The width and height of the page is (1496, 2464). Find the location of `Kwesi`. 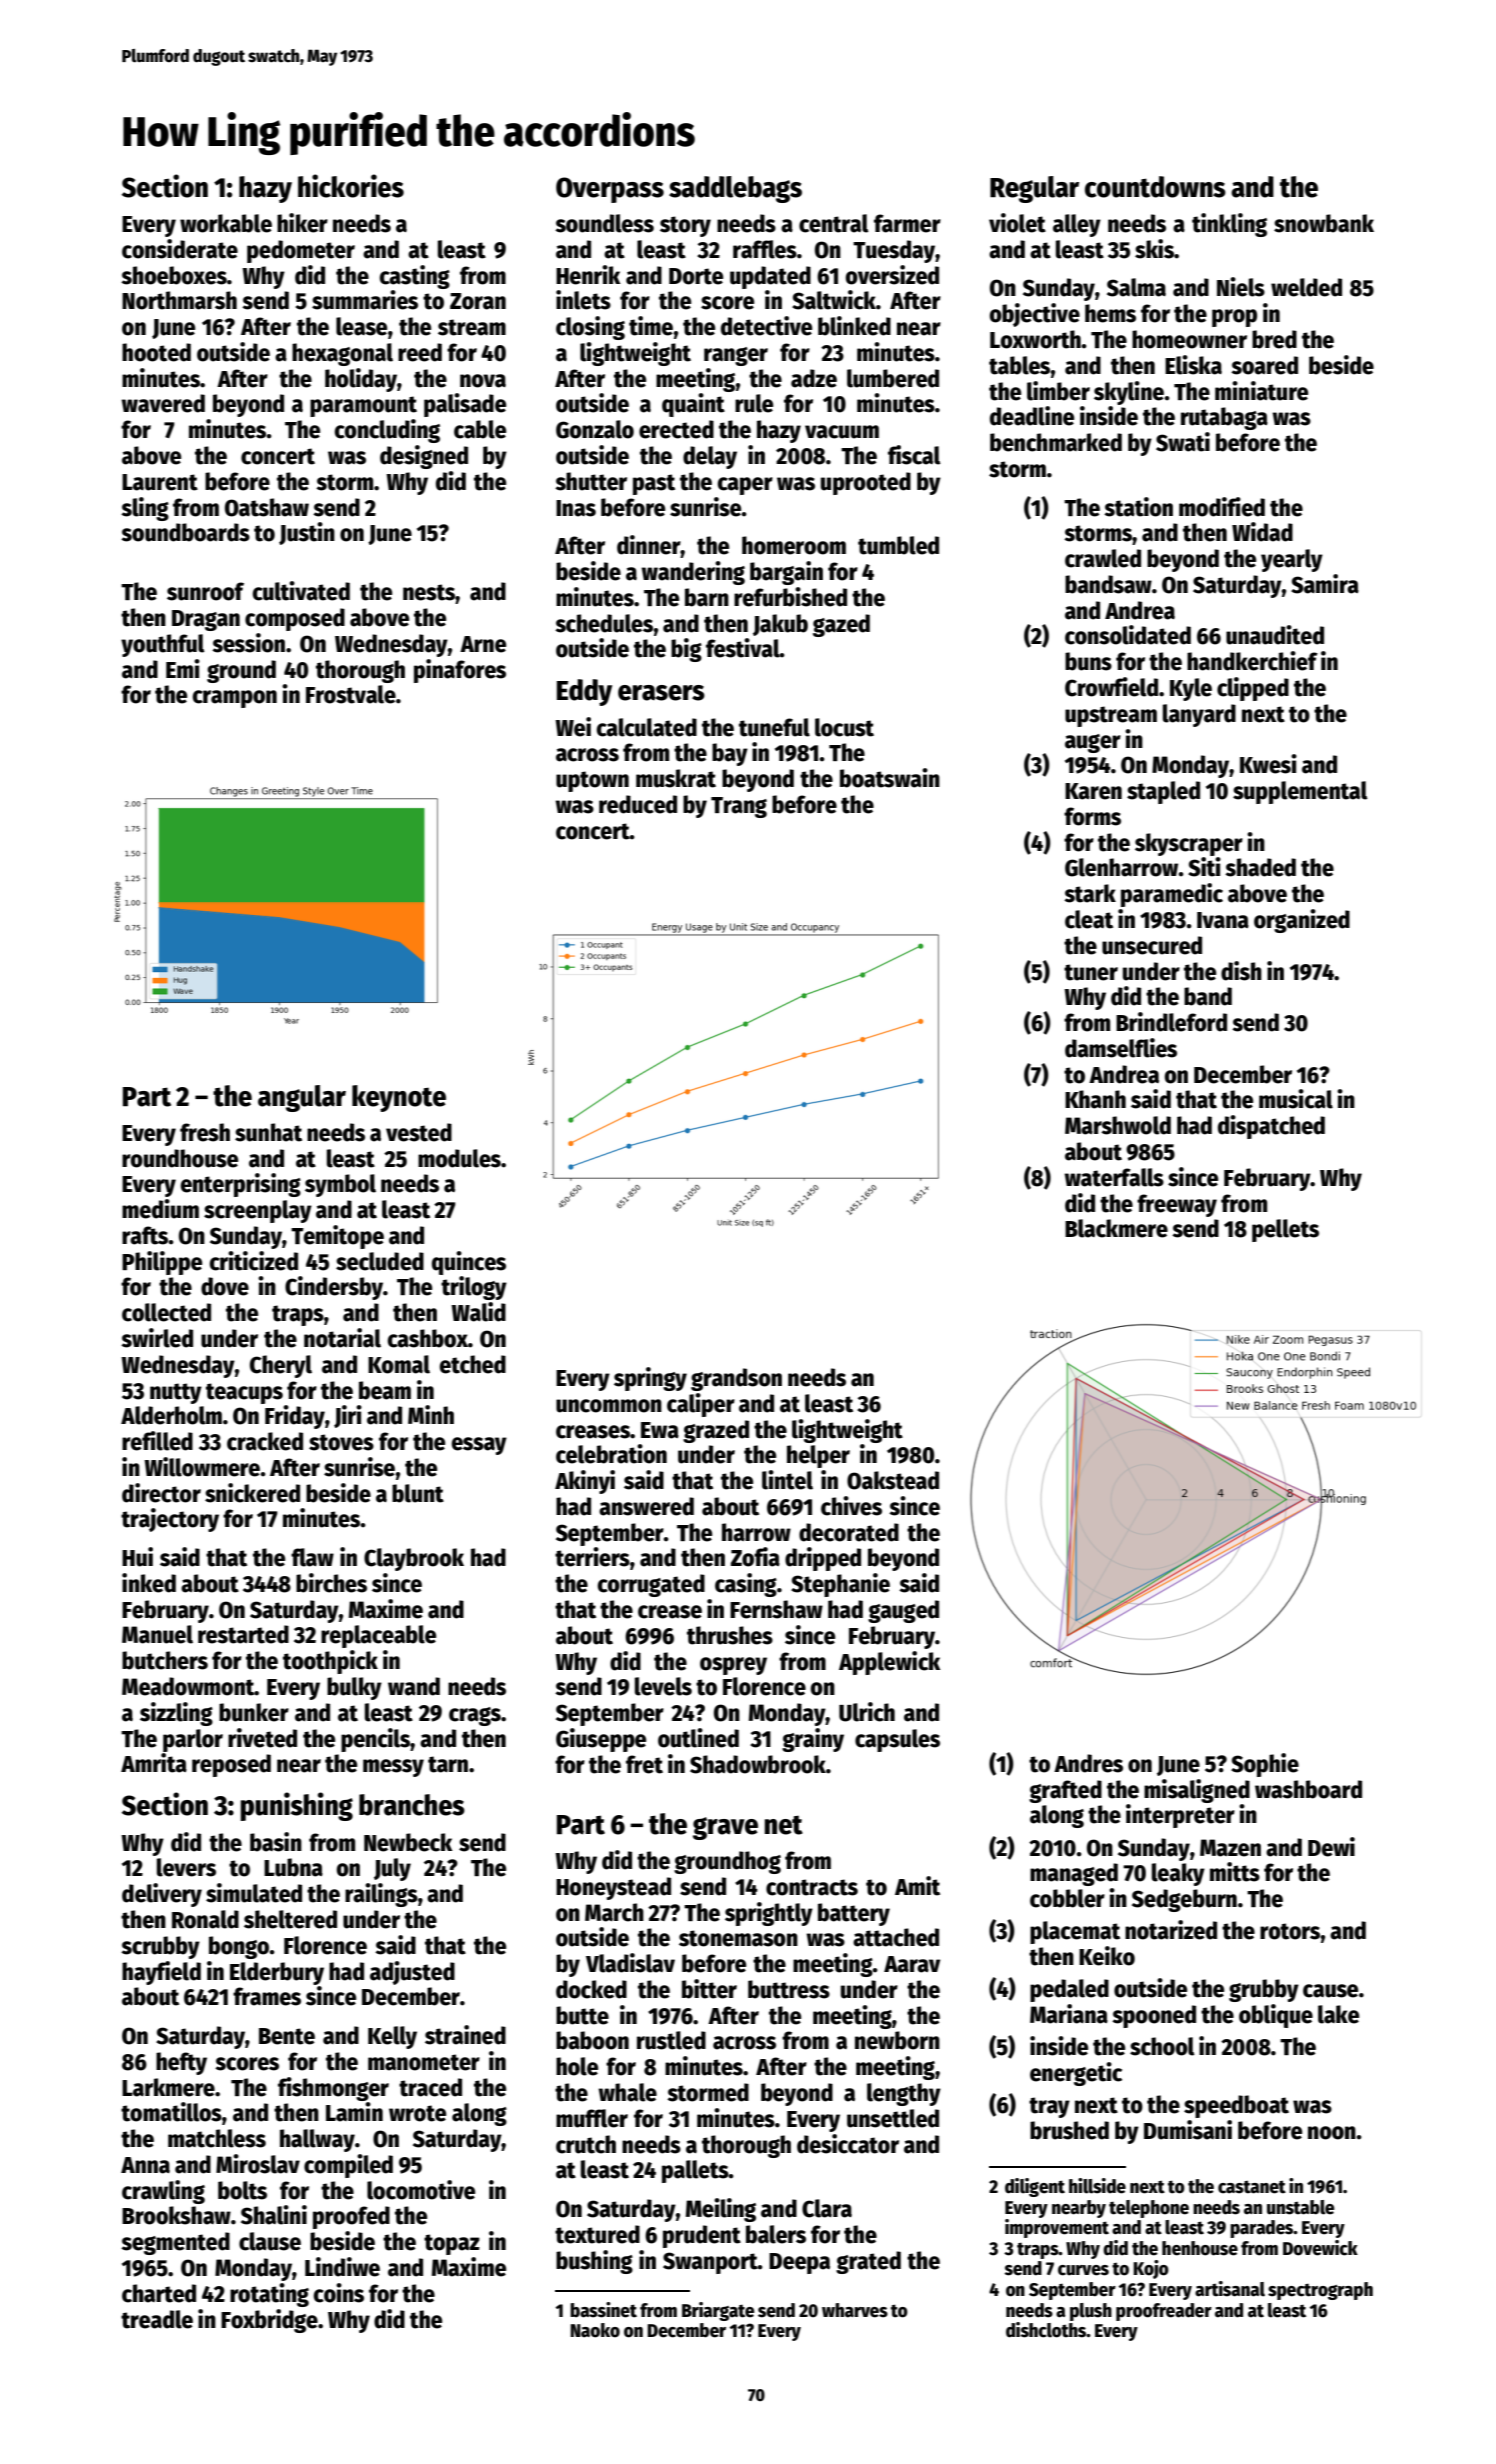

Kwesi is located at coordinates (1268, 764).
